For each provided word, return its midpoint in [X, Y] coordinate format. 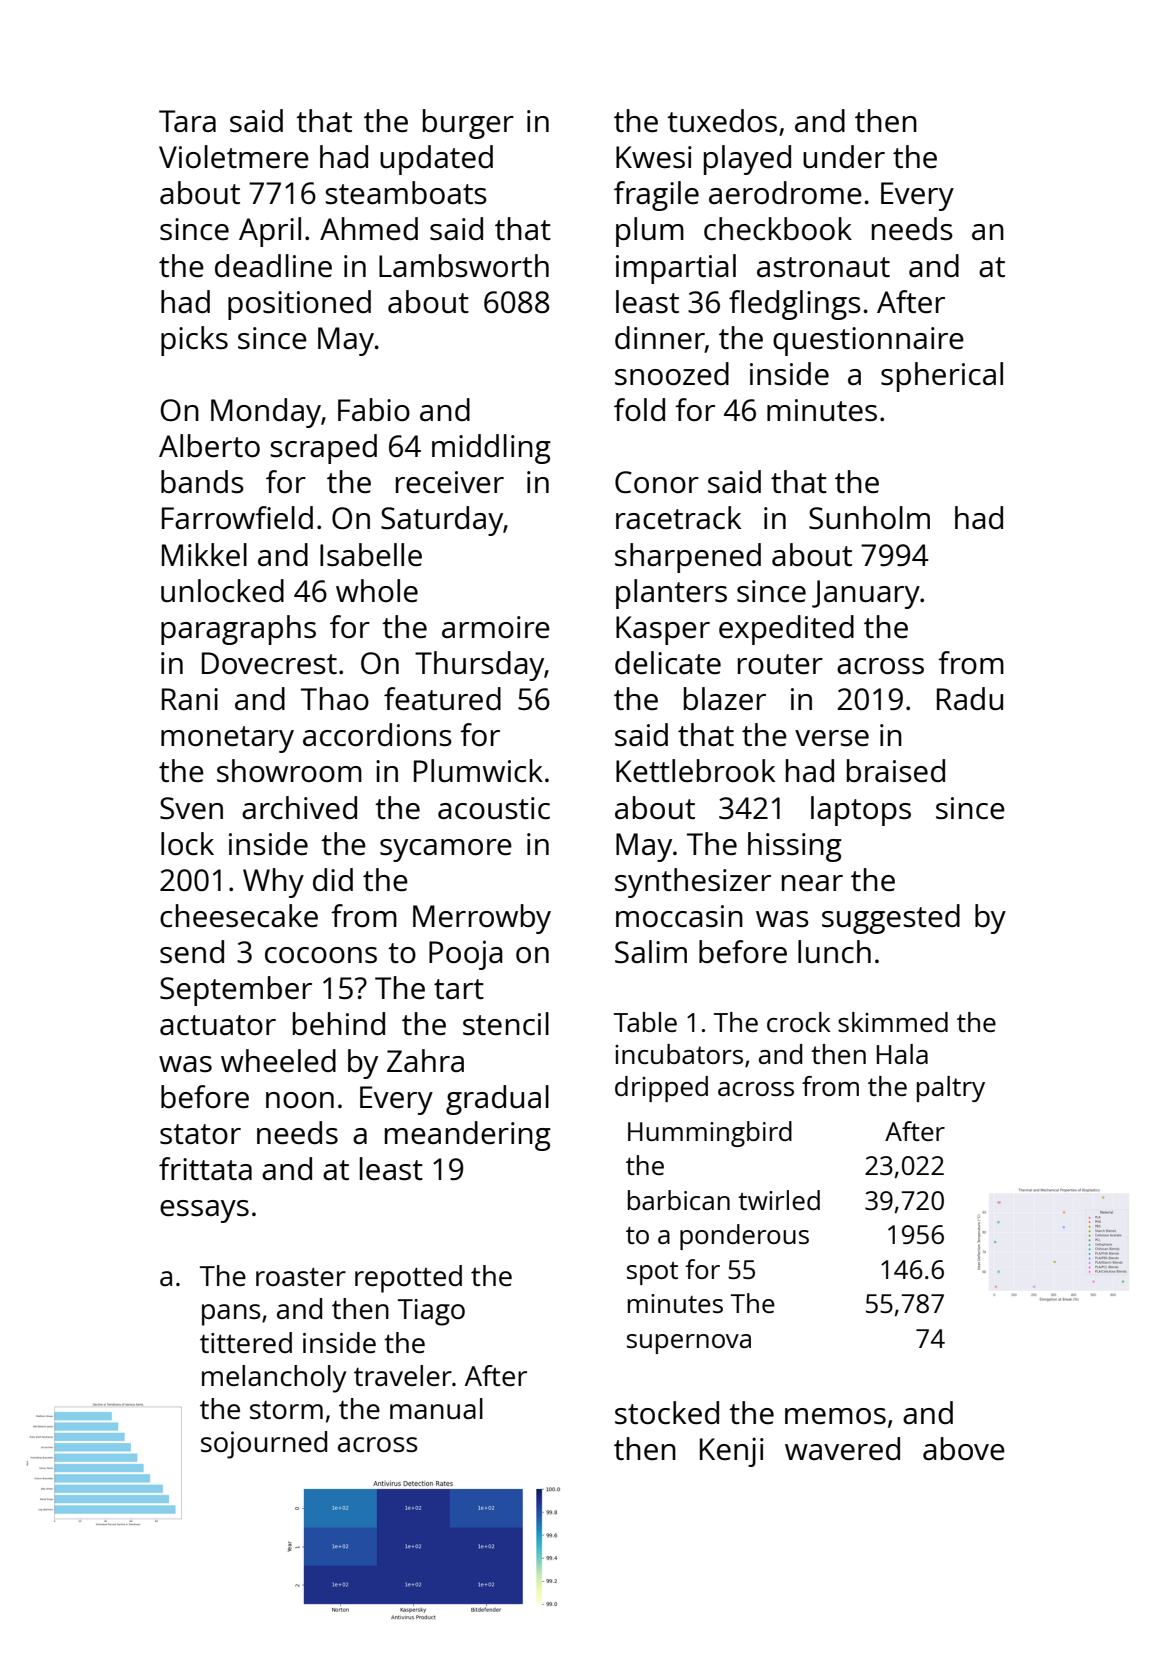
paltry [951, 1089]
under [844, 157]
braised [896, 771]
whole [377, 591]
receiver [450, 482]
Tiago [431, 1312]
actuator [218, 1025]
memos [835, 1416]
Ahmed [369, 229]
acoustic [494, 808]
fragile [656, 196]
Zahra [425, 1060]
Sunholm [869, 518]
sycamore [446, 850]
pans [231, 1315]
